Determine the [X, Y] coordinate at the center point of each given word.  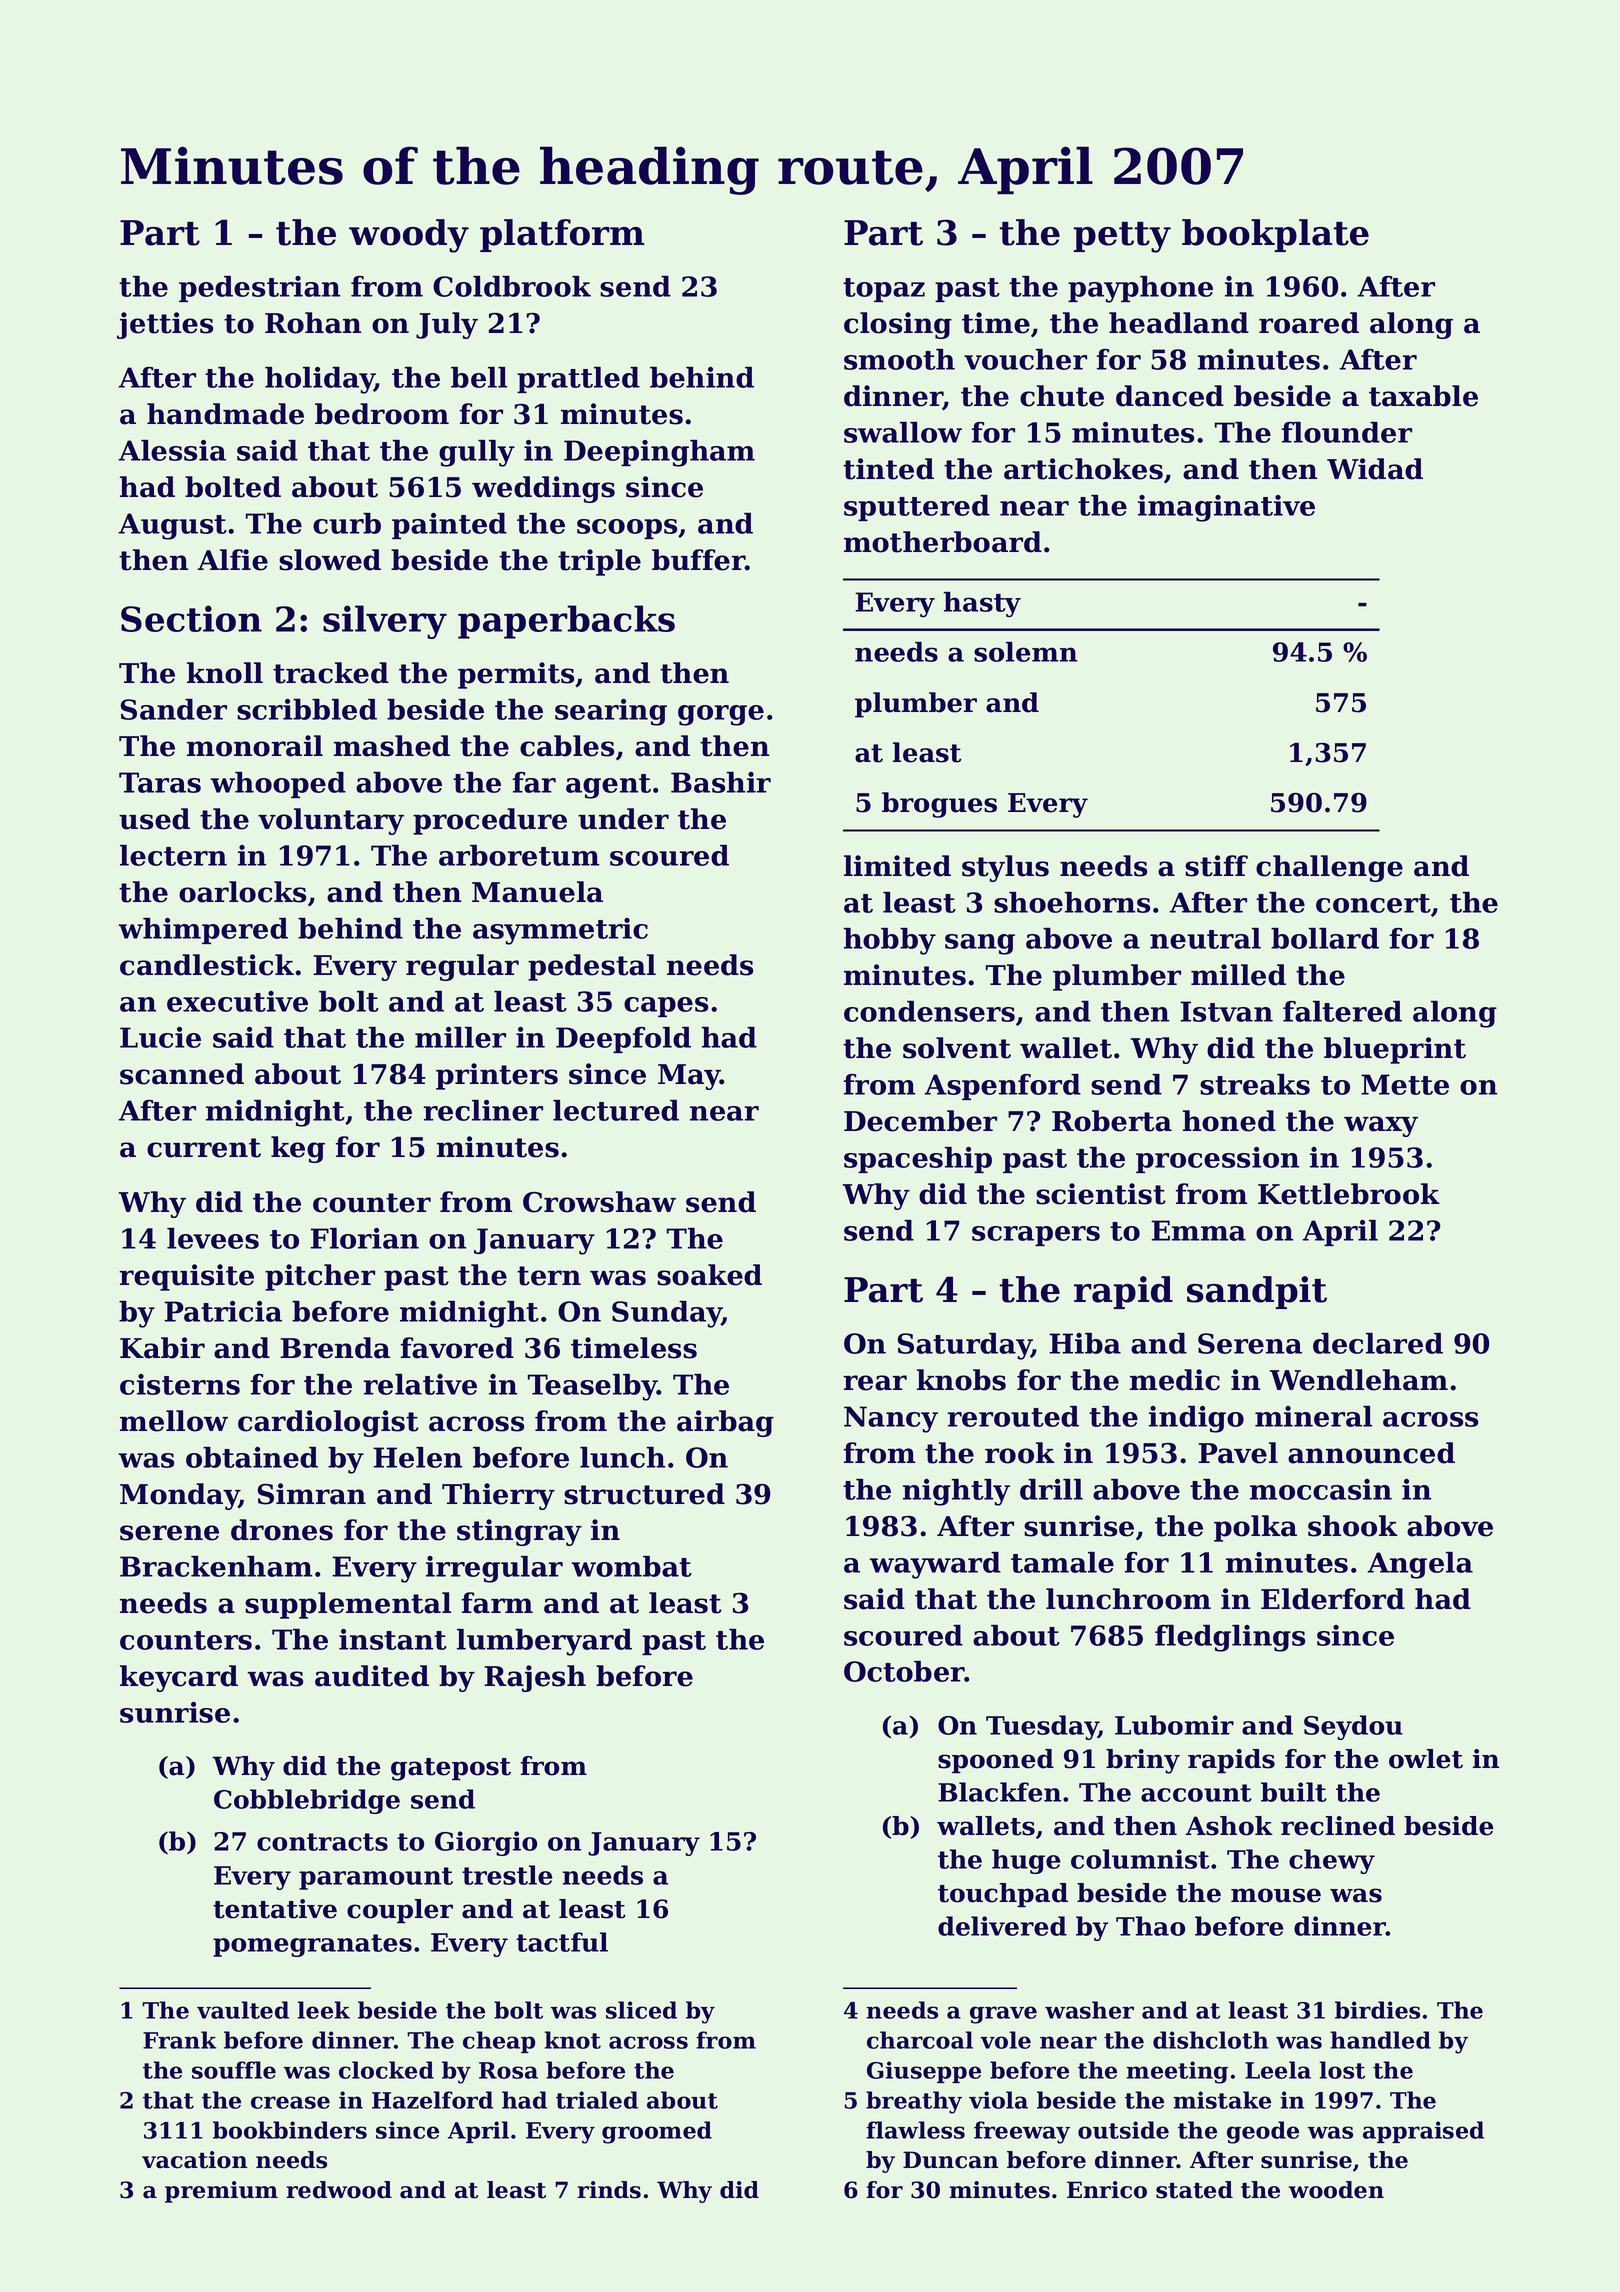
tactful [562, 1942]
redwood [339, 2190]
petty [1122, 237]
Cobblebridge [307, 1801]
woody [409, 236]
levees [213, 1238]
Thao [1150, 1926]
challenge [1329, 868]
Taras [160, 782]
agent [608, 786]
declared [1378, 1343]
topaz [884, 290]
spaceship [918, 1160]
